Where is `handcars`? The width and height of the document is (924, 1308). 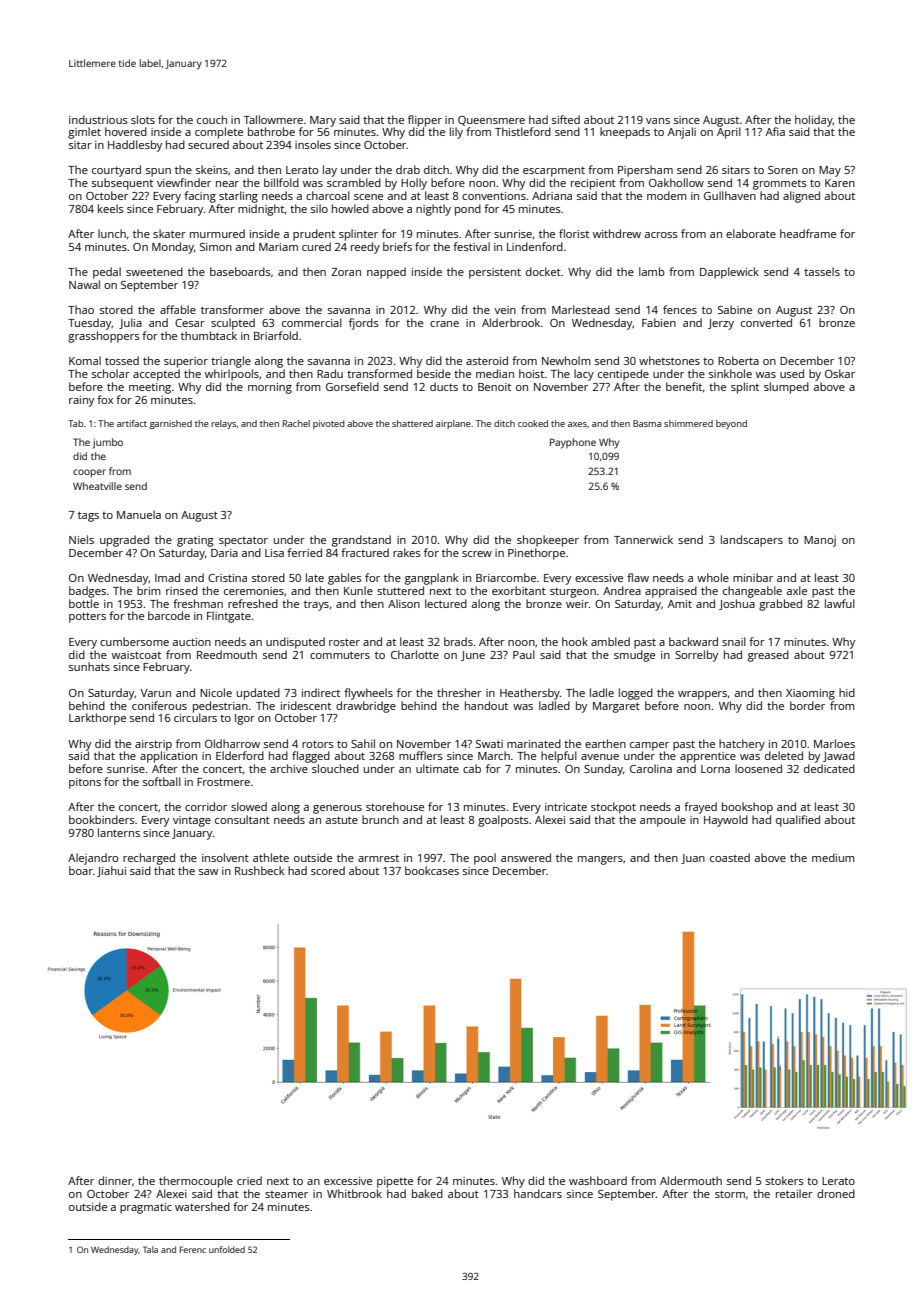
handcars is located at coordinates (538, 1193).
